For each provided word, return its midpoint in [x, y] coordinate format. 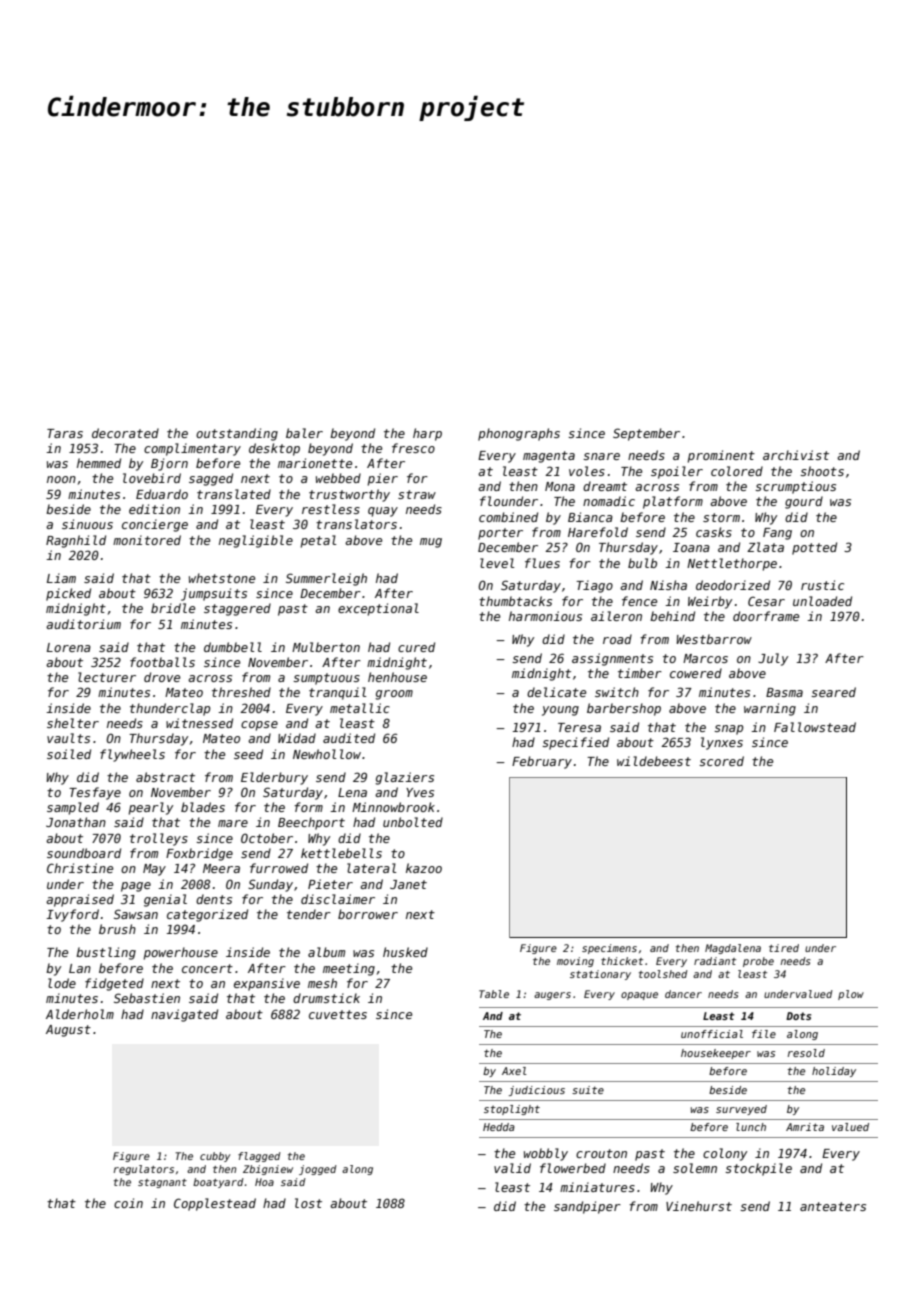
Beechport [311, 823]
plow [851, 995]
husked [405, 952]
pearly [151, 808]
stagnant [162, 1183]
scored [721, 761]
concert [207, 968]
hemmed [99, 463]
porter [500, 534]
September [646, 434]
